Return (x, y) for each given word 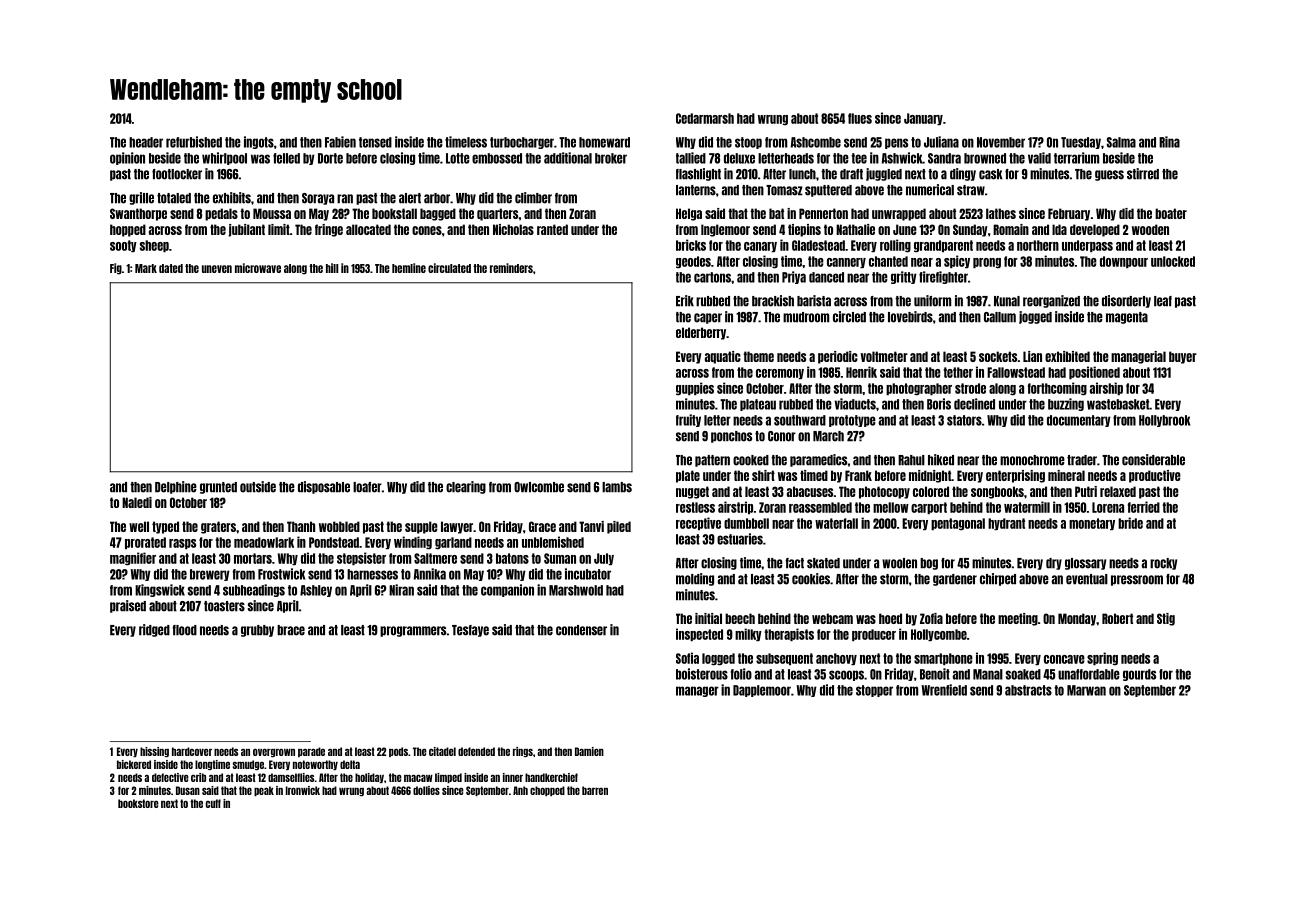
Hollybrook (1164, 421)
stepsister (361, 558)
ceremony (780, 374)
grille (141, 198)
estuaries (740, 539)
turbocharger (522, 143)
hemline (409, 268)
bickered (134, 764)
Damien (589, 751)
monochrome (1032, 460)
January (923, 119)
